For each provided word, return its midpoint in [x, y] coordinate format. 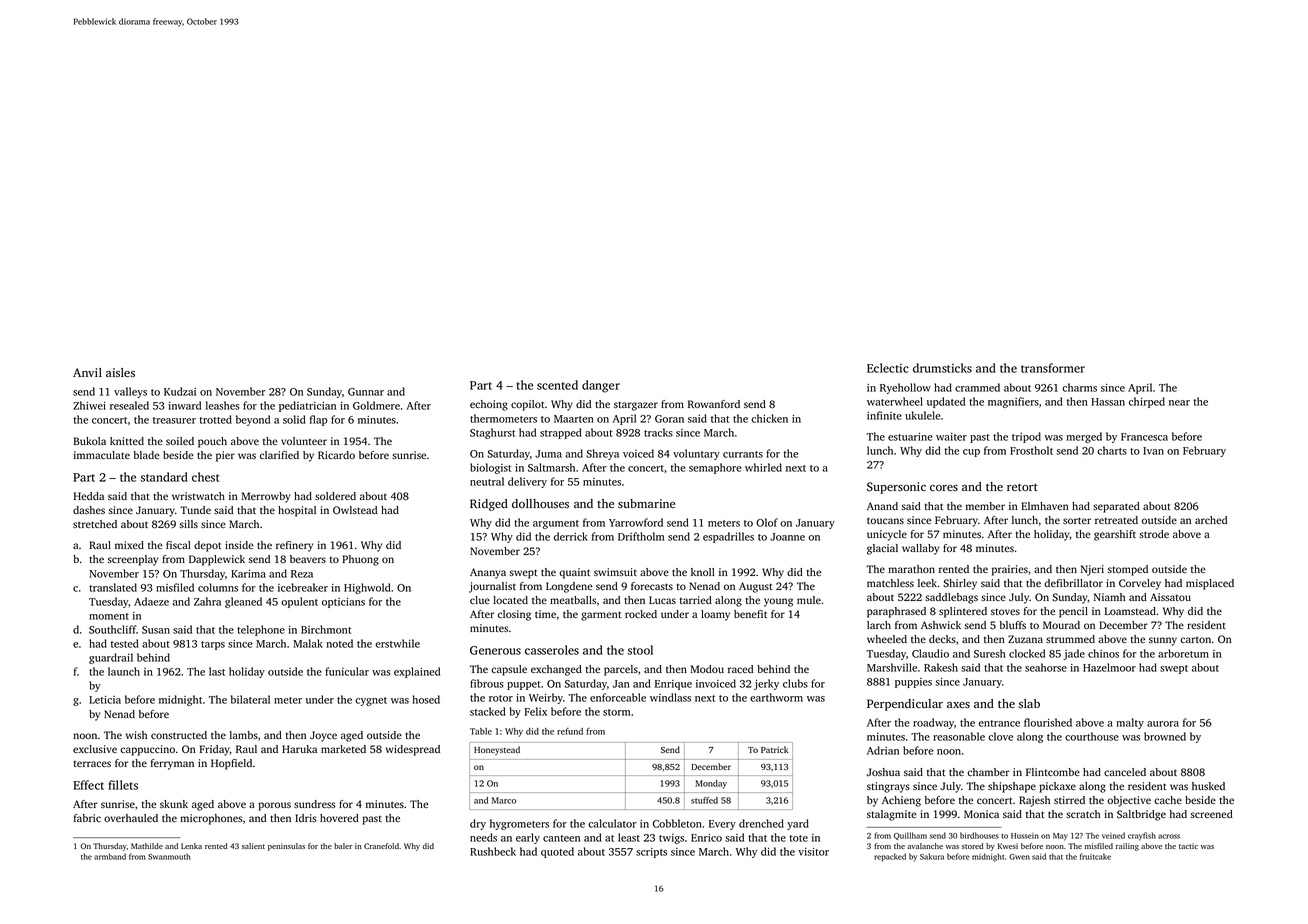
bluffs [1013, 625]
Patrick [774, 749]
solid [294, 419]
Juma [548, 454]
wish [136, 735]
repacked [890, 857]
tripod [1026, 437]
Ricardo [336, 455]
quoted [557, 852]
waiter [951, 437]
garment [601, 616]
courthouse [1092, 736]
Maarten [574, 419]
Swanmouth [169, 856]
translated [113, 587]
